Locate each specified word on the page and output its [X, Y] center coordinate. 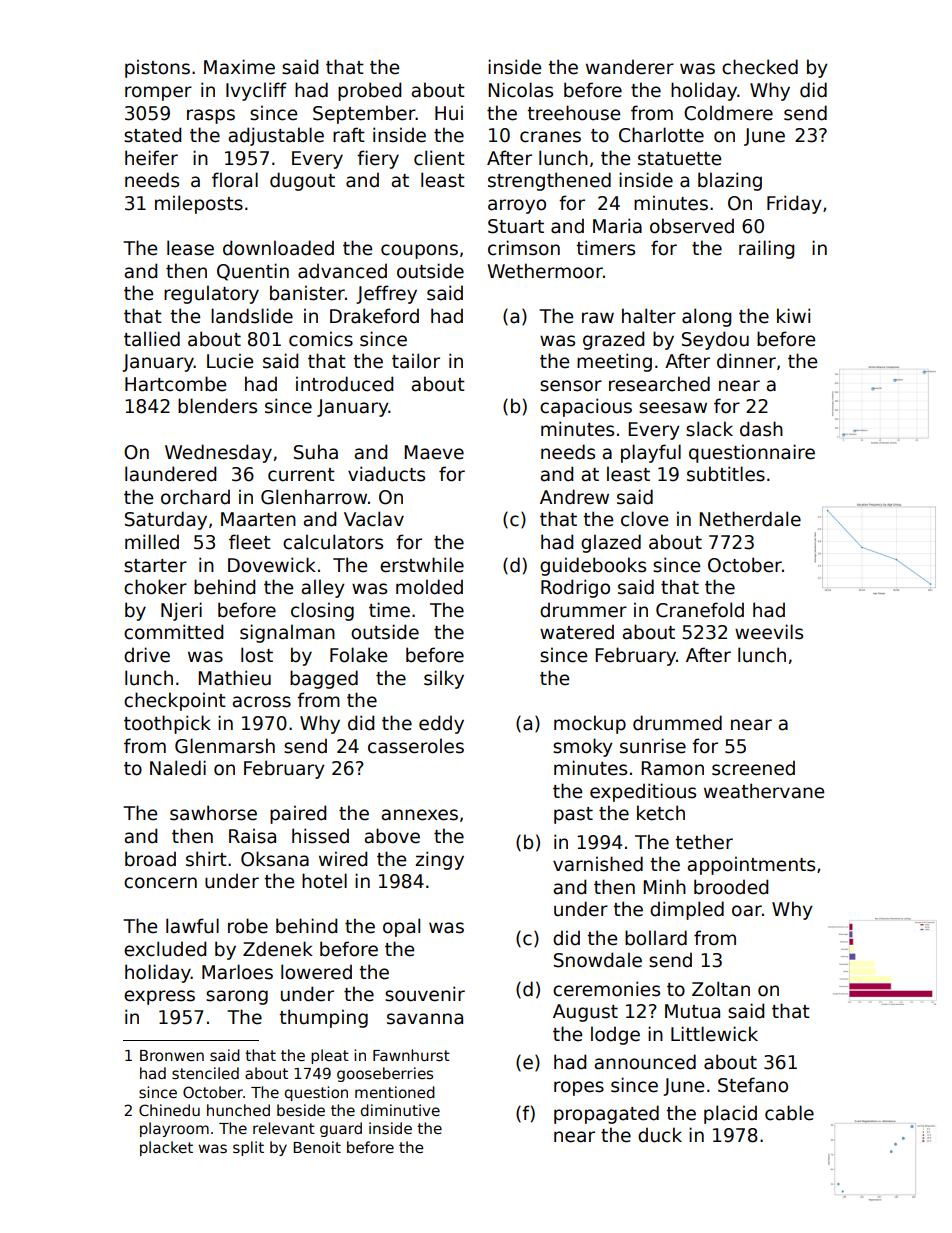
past [573, 815]
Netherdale [750, 519]
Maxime [239, 67]
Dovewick [272, 565]
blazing [730, 181]
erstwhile [422, 565]
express [159, 997]
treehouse [573, 113]
